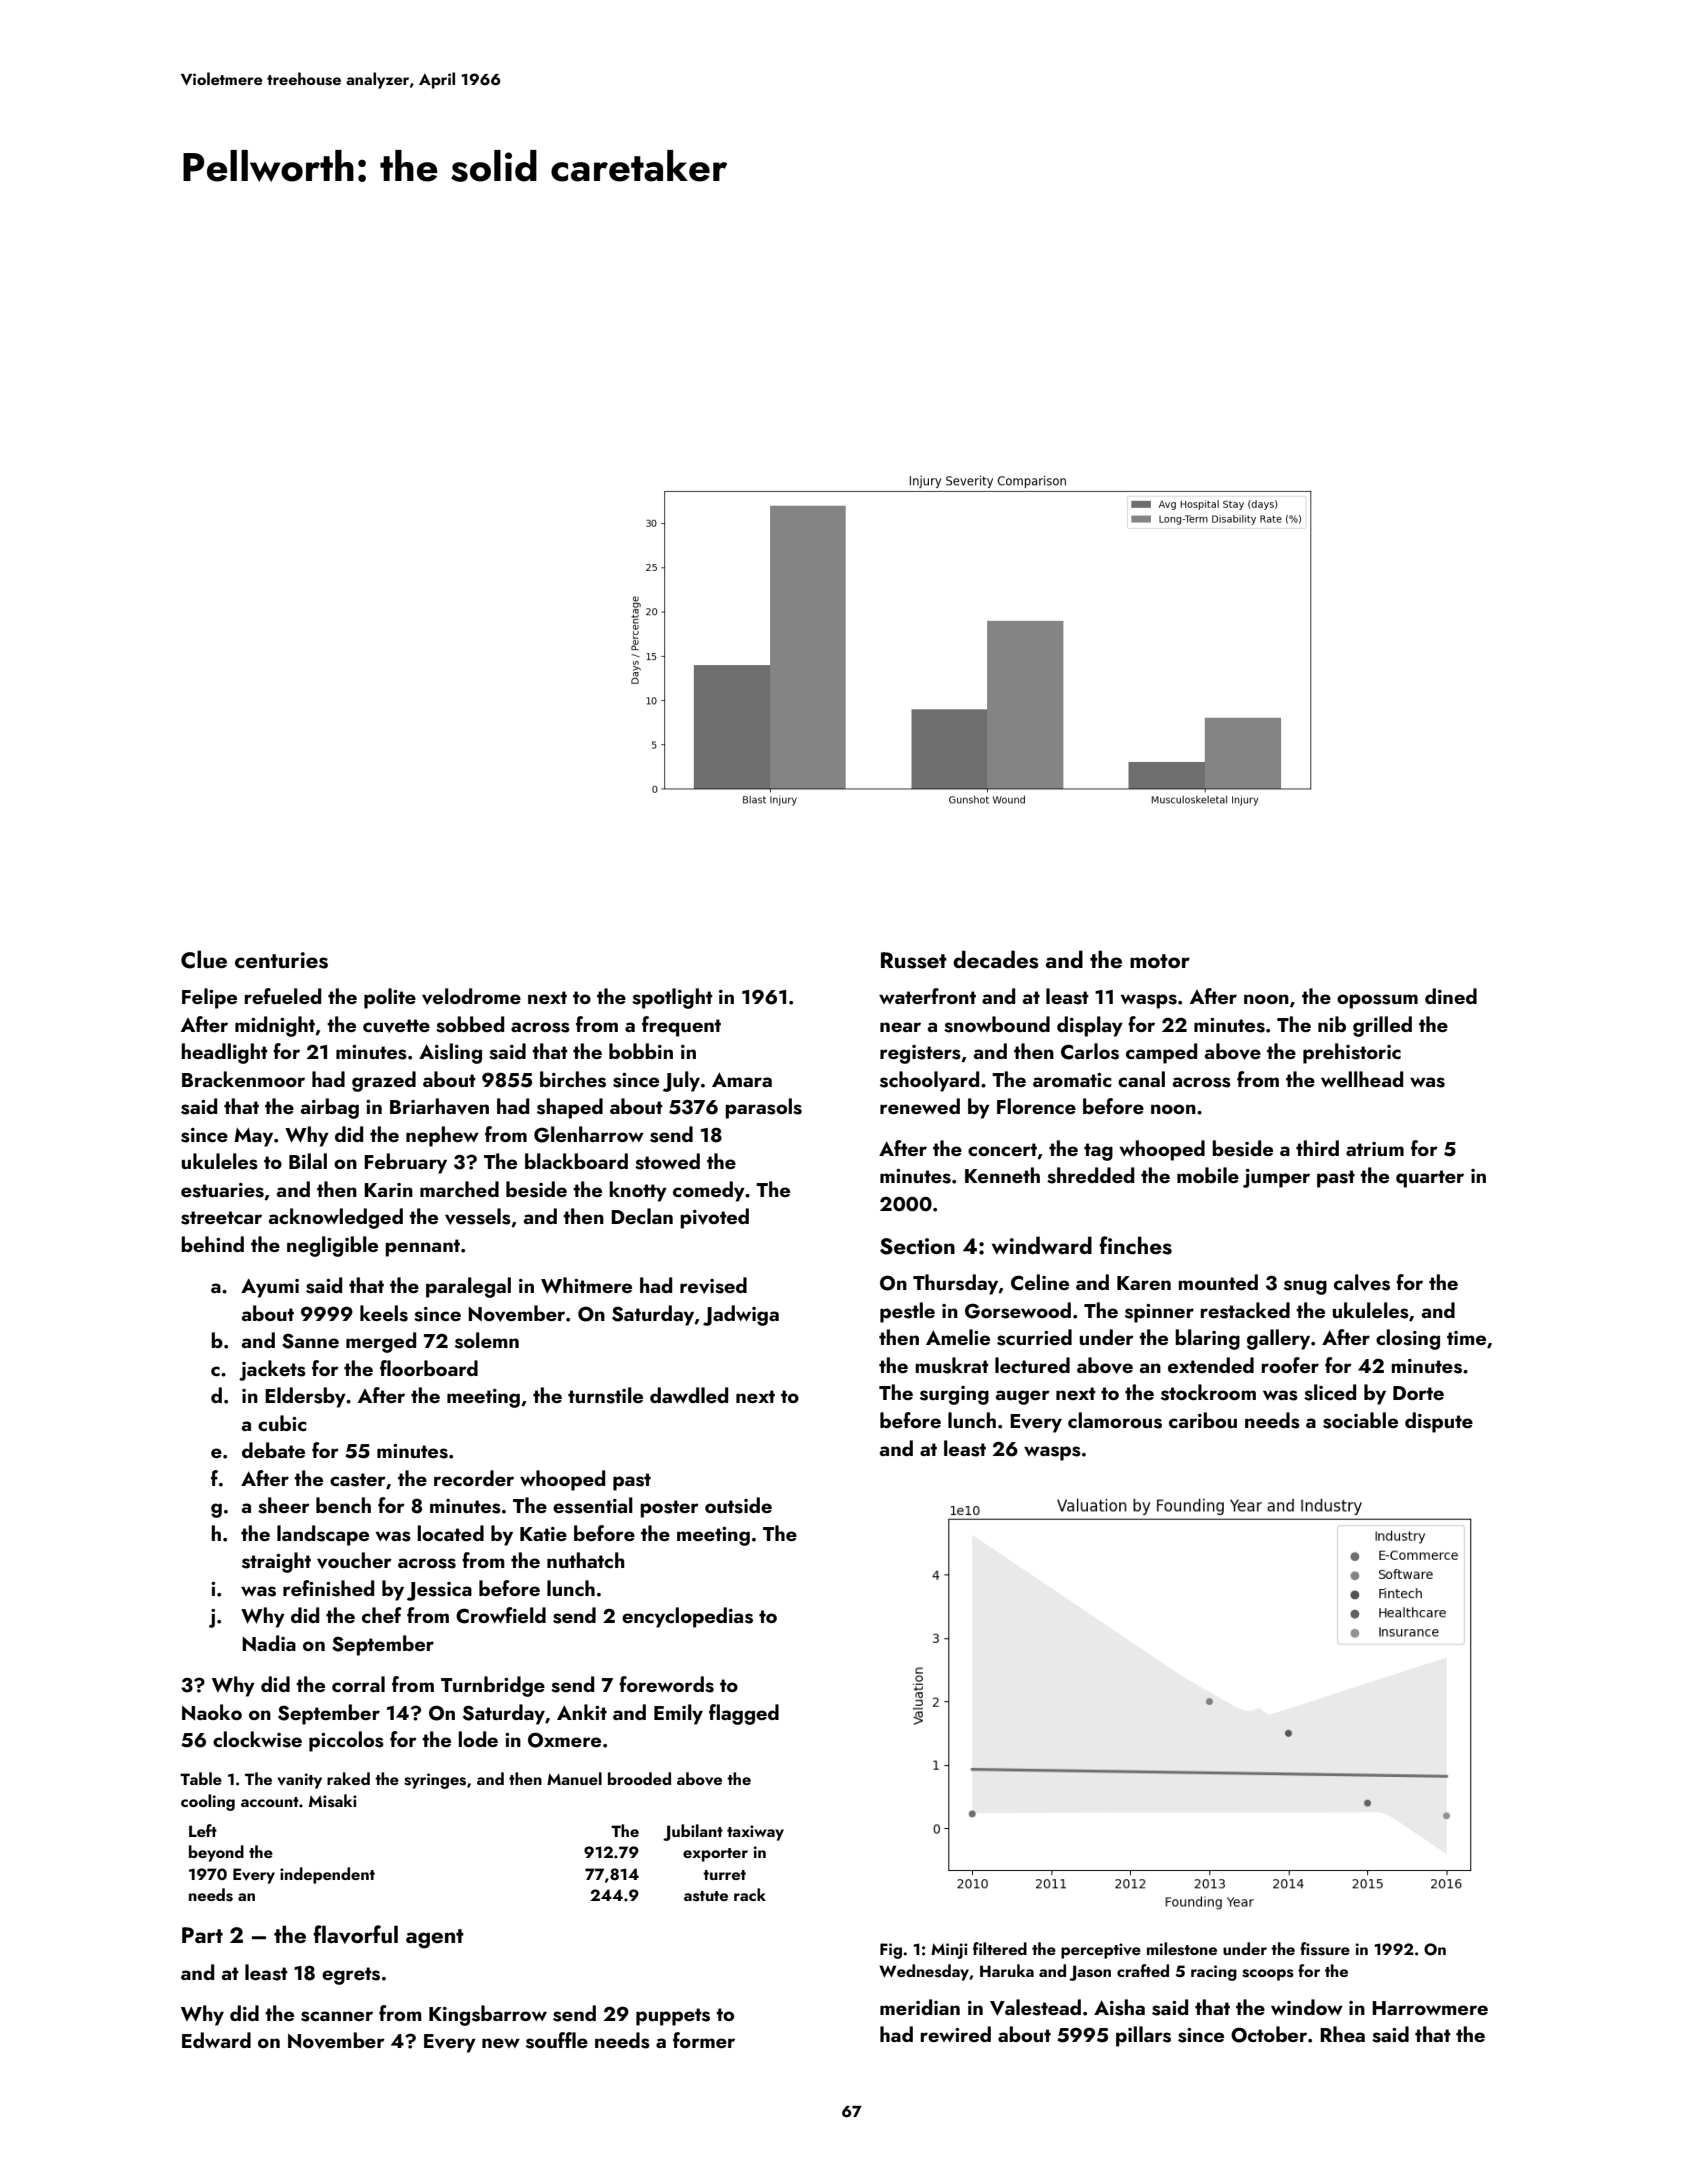 This screenshot has width=1683, height=2178. I want to click on Amelie, so click(958, 1337).
